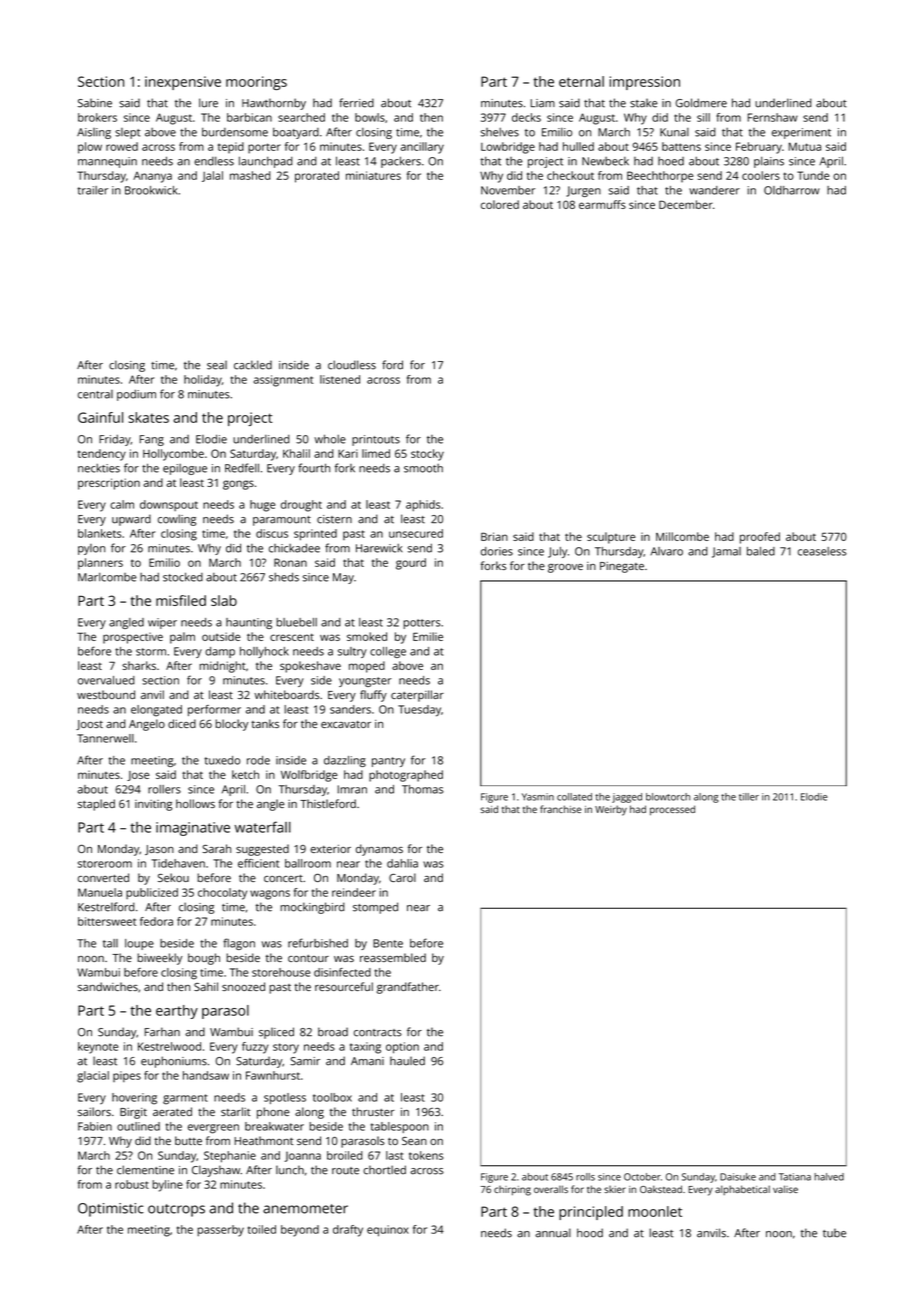 The width and height of the screenshot is (924, 1308). I want to click on college, so click(388, 652).
